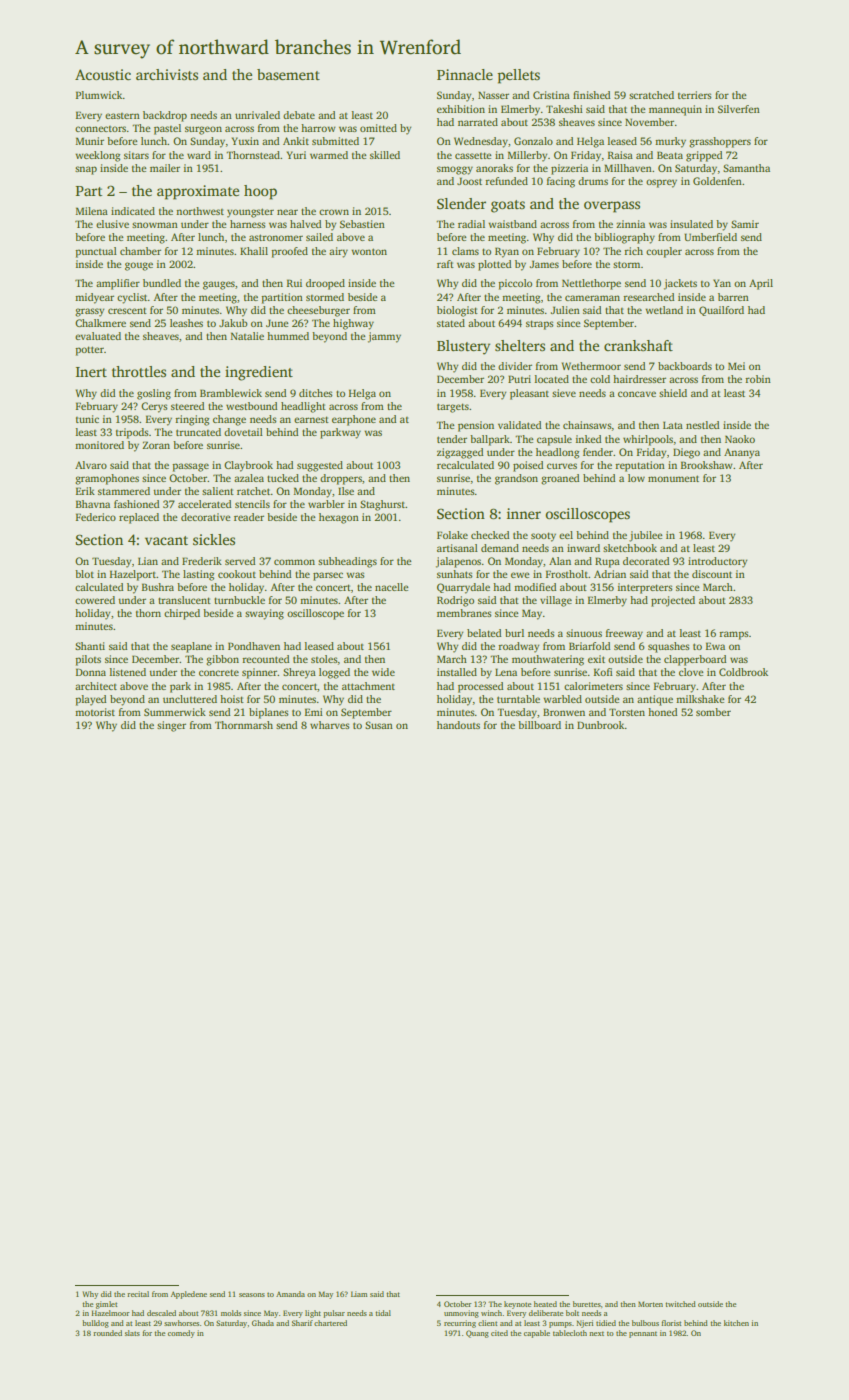  I want to click on Pinnacle, so click(465, 74).
